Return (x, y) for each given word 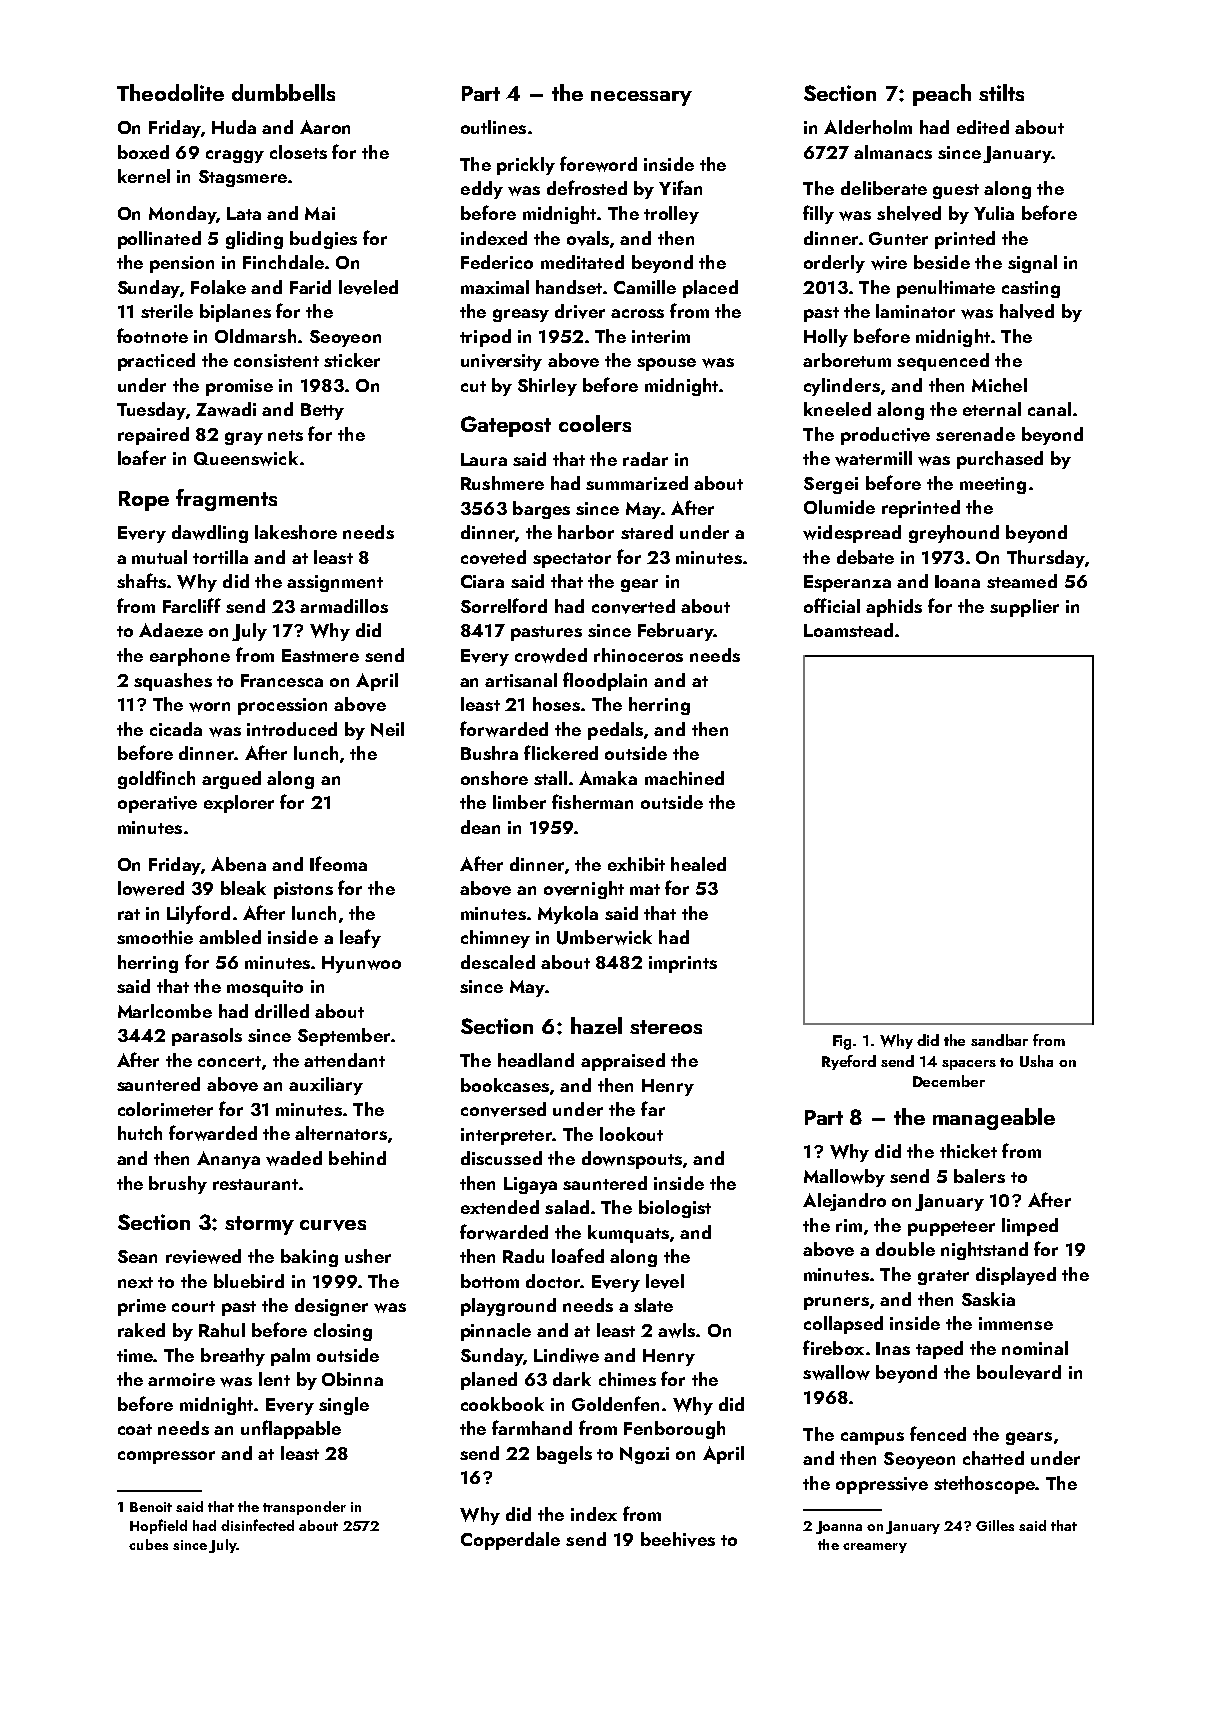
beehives (678, 1539)
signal (1032, 264)
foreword (598, 164)
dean (480, 827)
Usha (1036, 1061)
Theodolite (170, 92)
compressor (166, 1457)
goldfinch (156, 779)
